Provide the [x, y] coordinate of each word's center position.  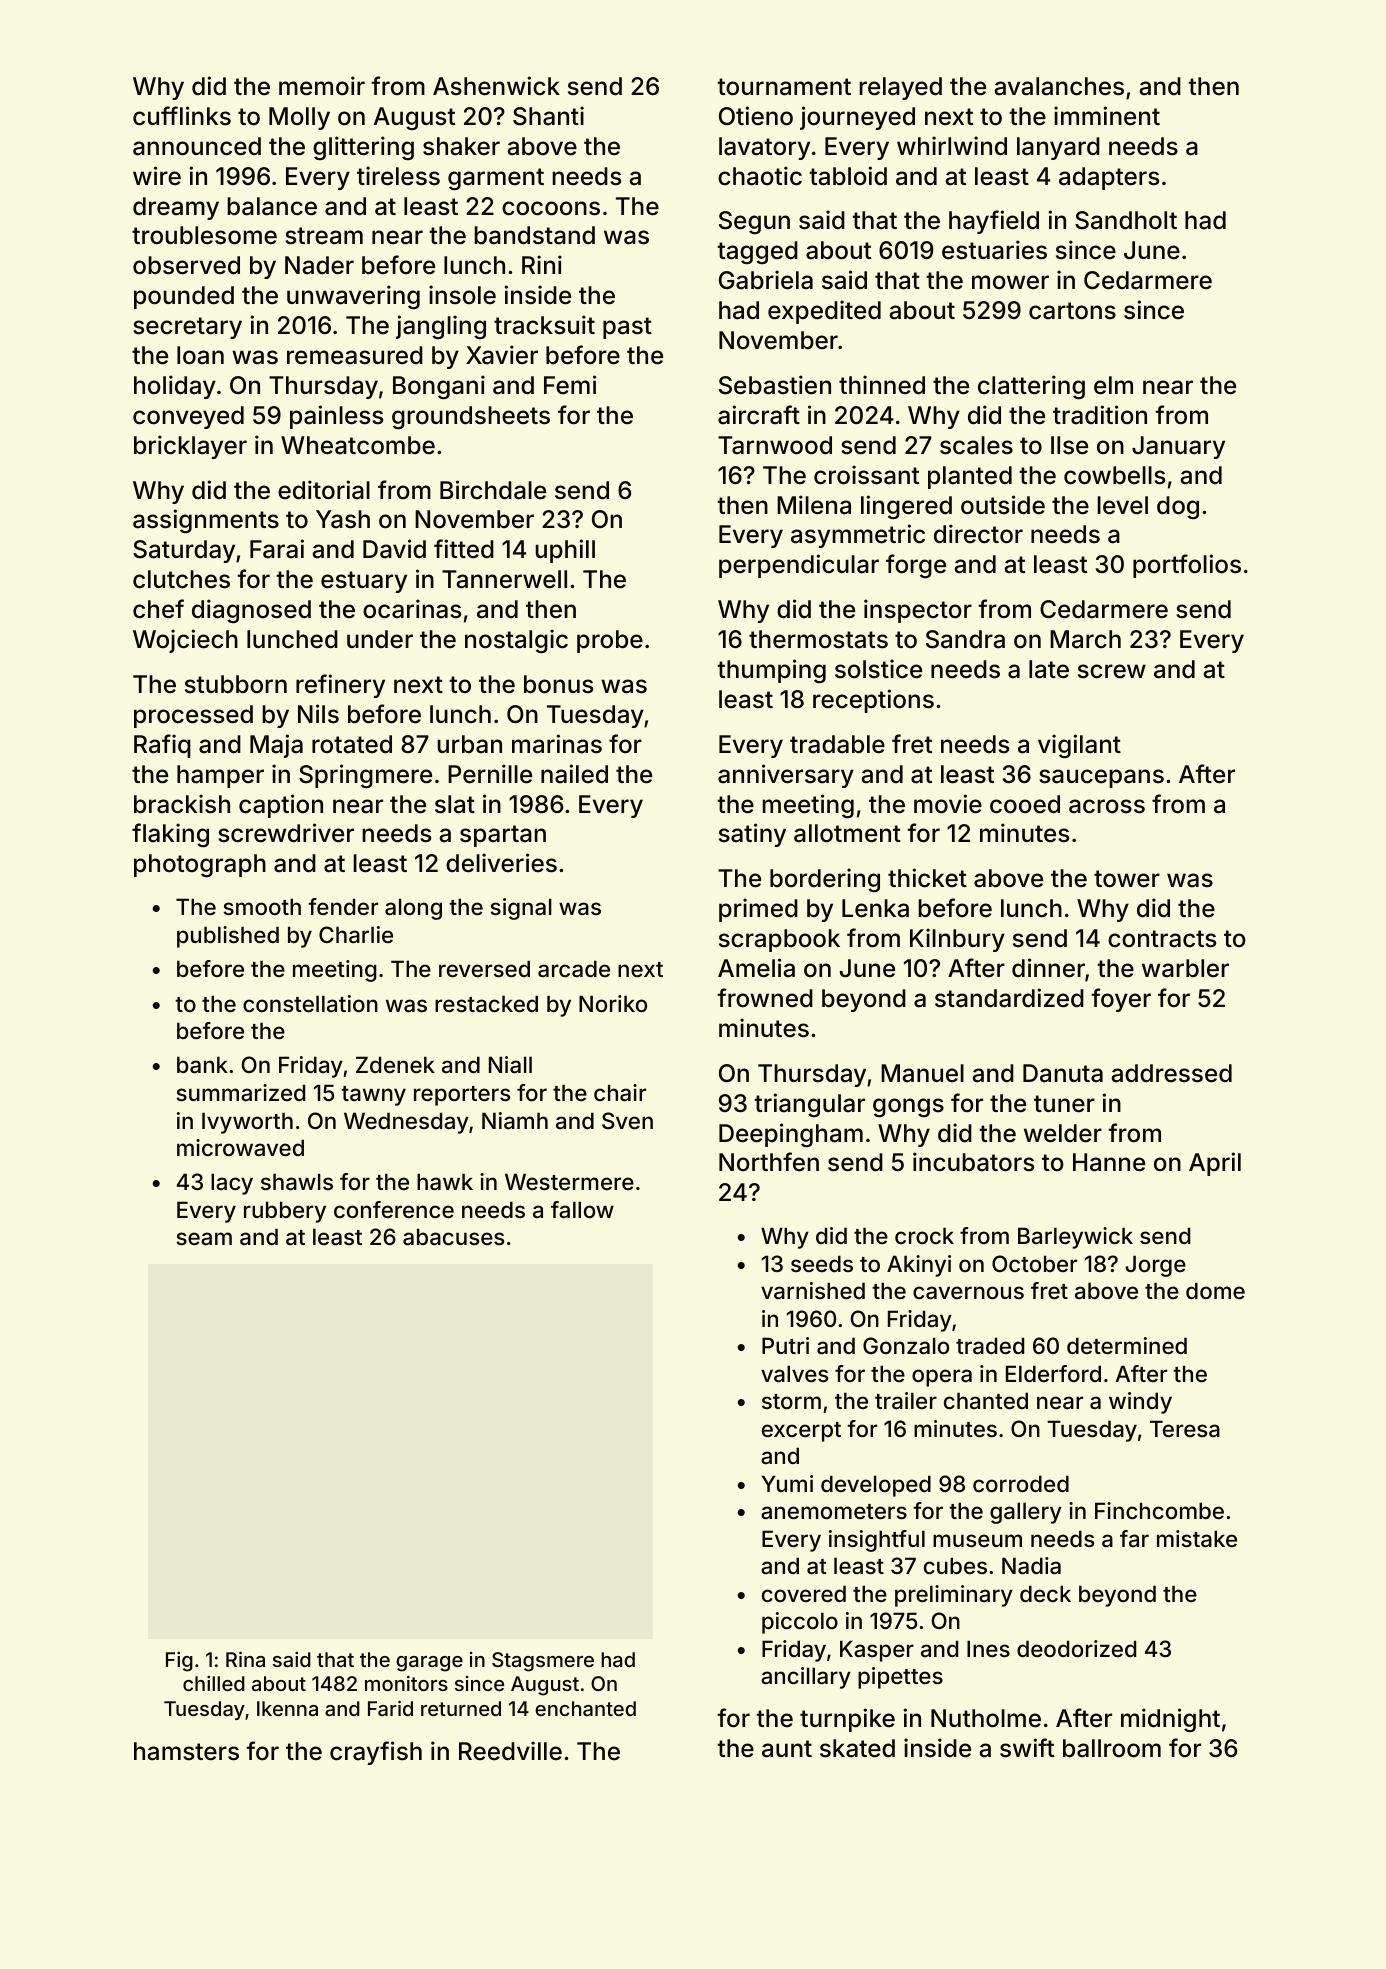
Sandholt [1126, 220]
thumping [771, 671]
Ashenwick [496, 86]
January [1178, 447]
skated [857, 1748]
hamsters [186, 1751]
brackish [182, 804]
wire [157, 175]
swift [1027, 1748]
